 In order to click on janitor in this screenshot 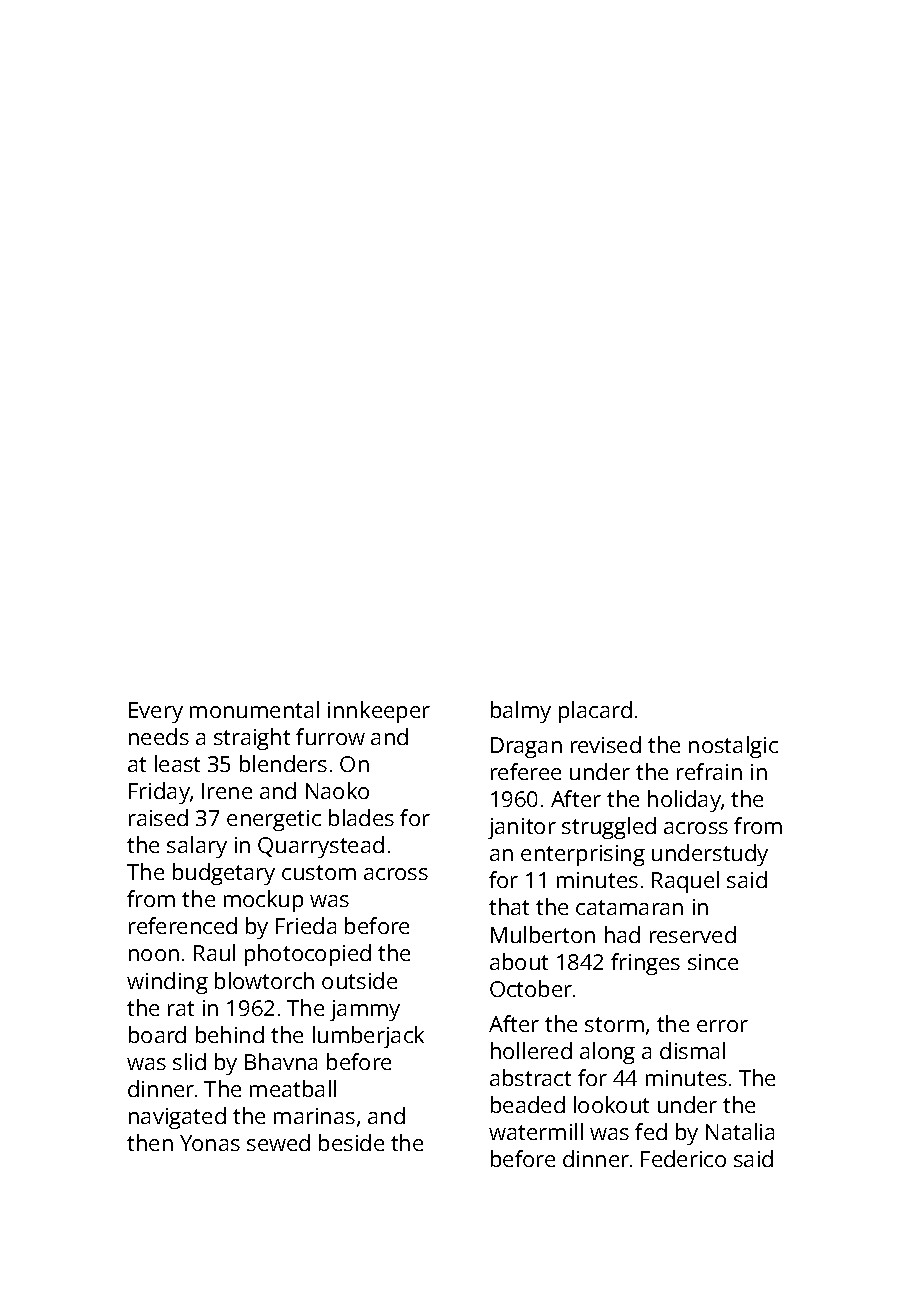, I will do `click(522, 828)`.
